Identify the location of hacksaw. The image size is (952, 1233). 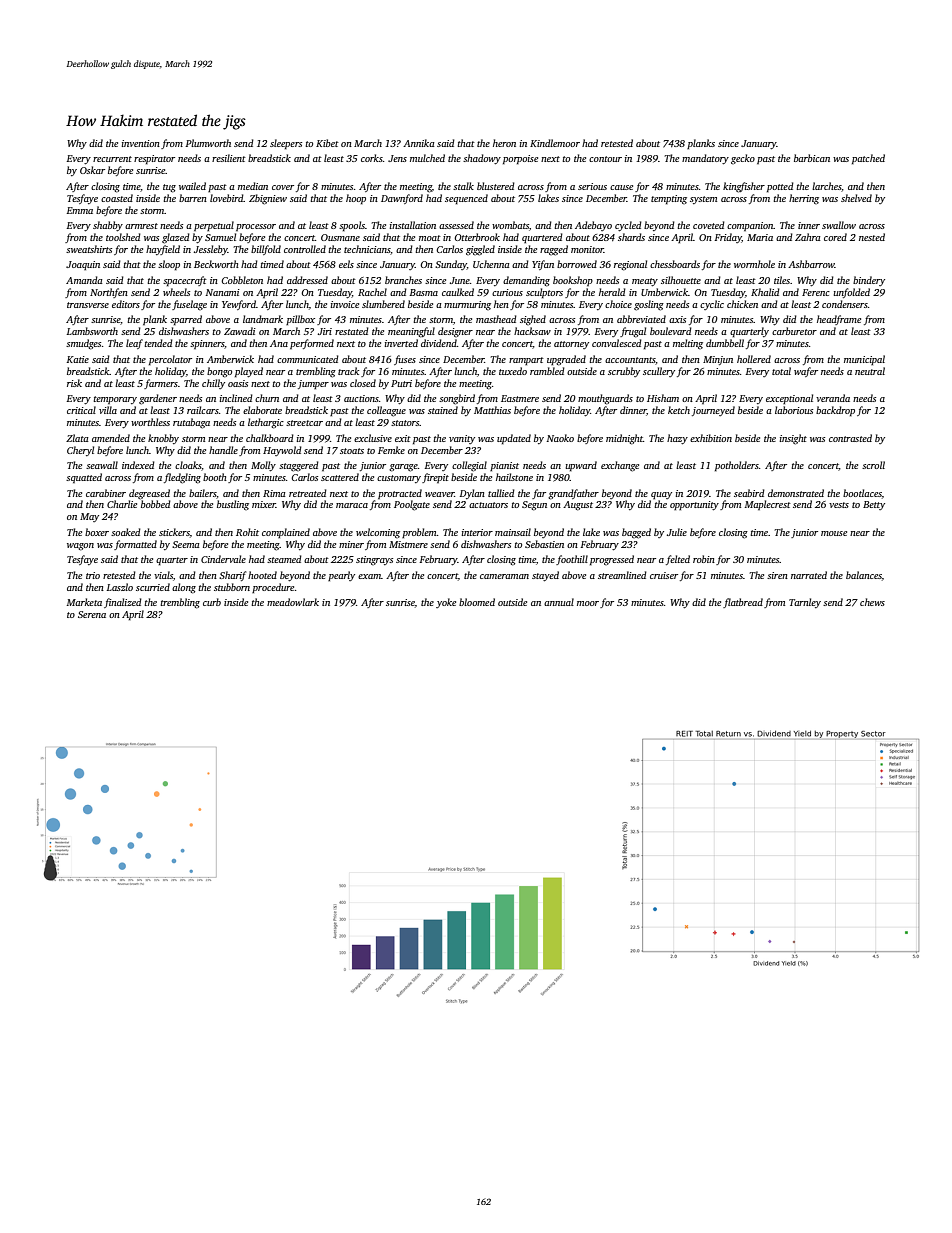
(532, 331).
